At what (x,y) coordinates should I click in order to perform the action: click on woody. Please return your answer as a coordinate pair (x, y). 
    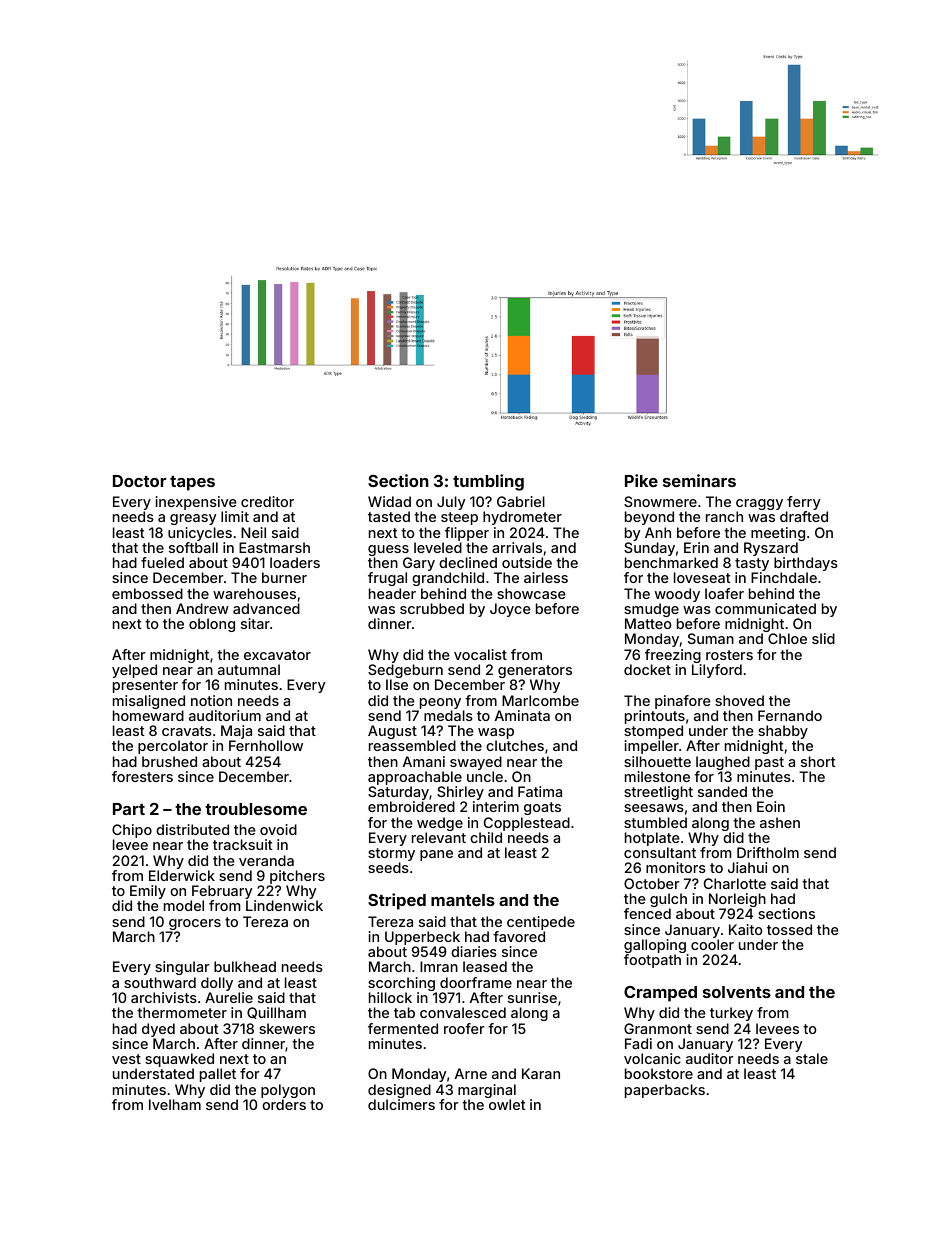
    Looking at the image, I should click on (677, 595).
